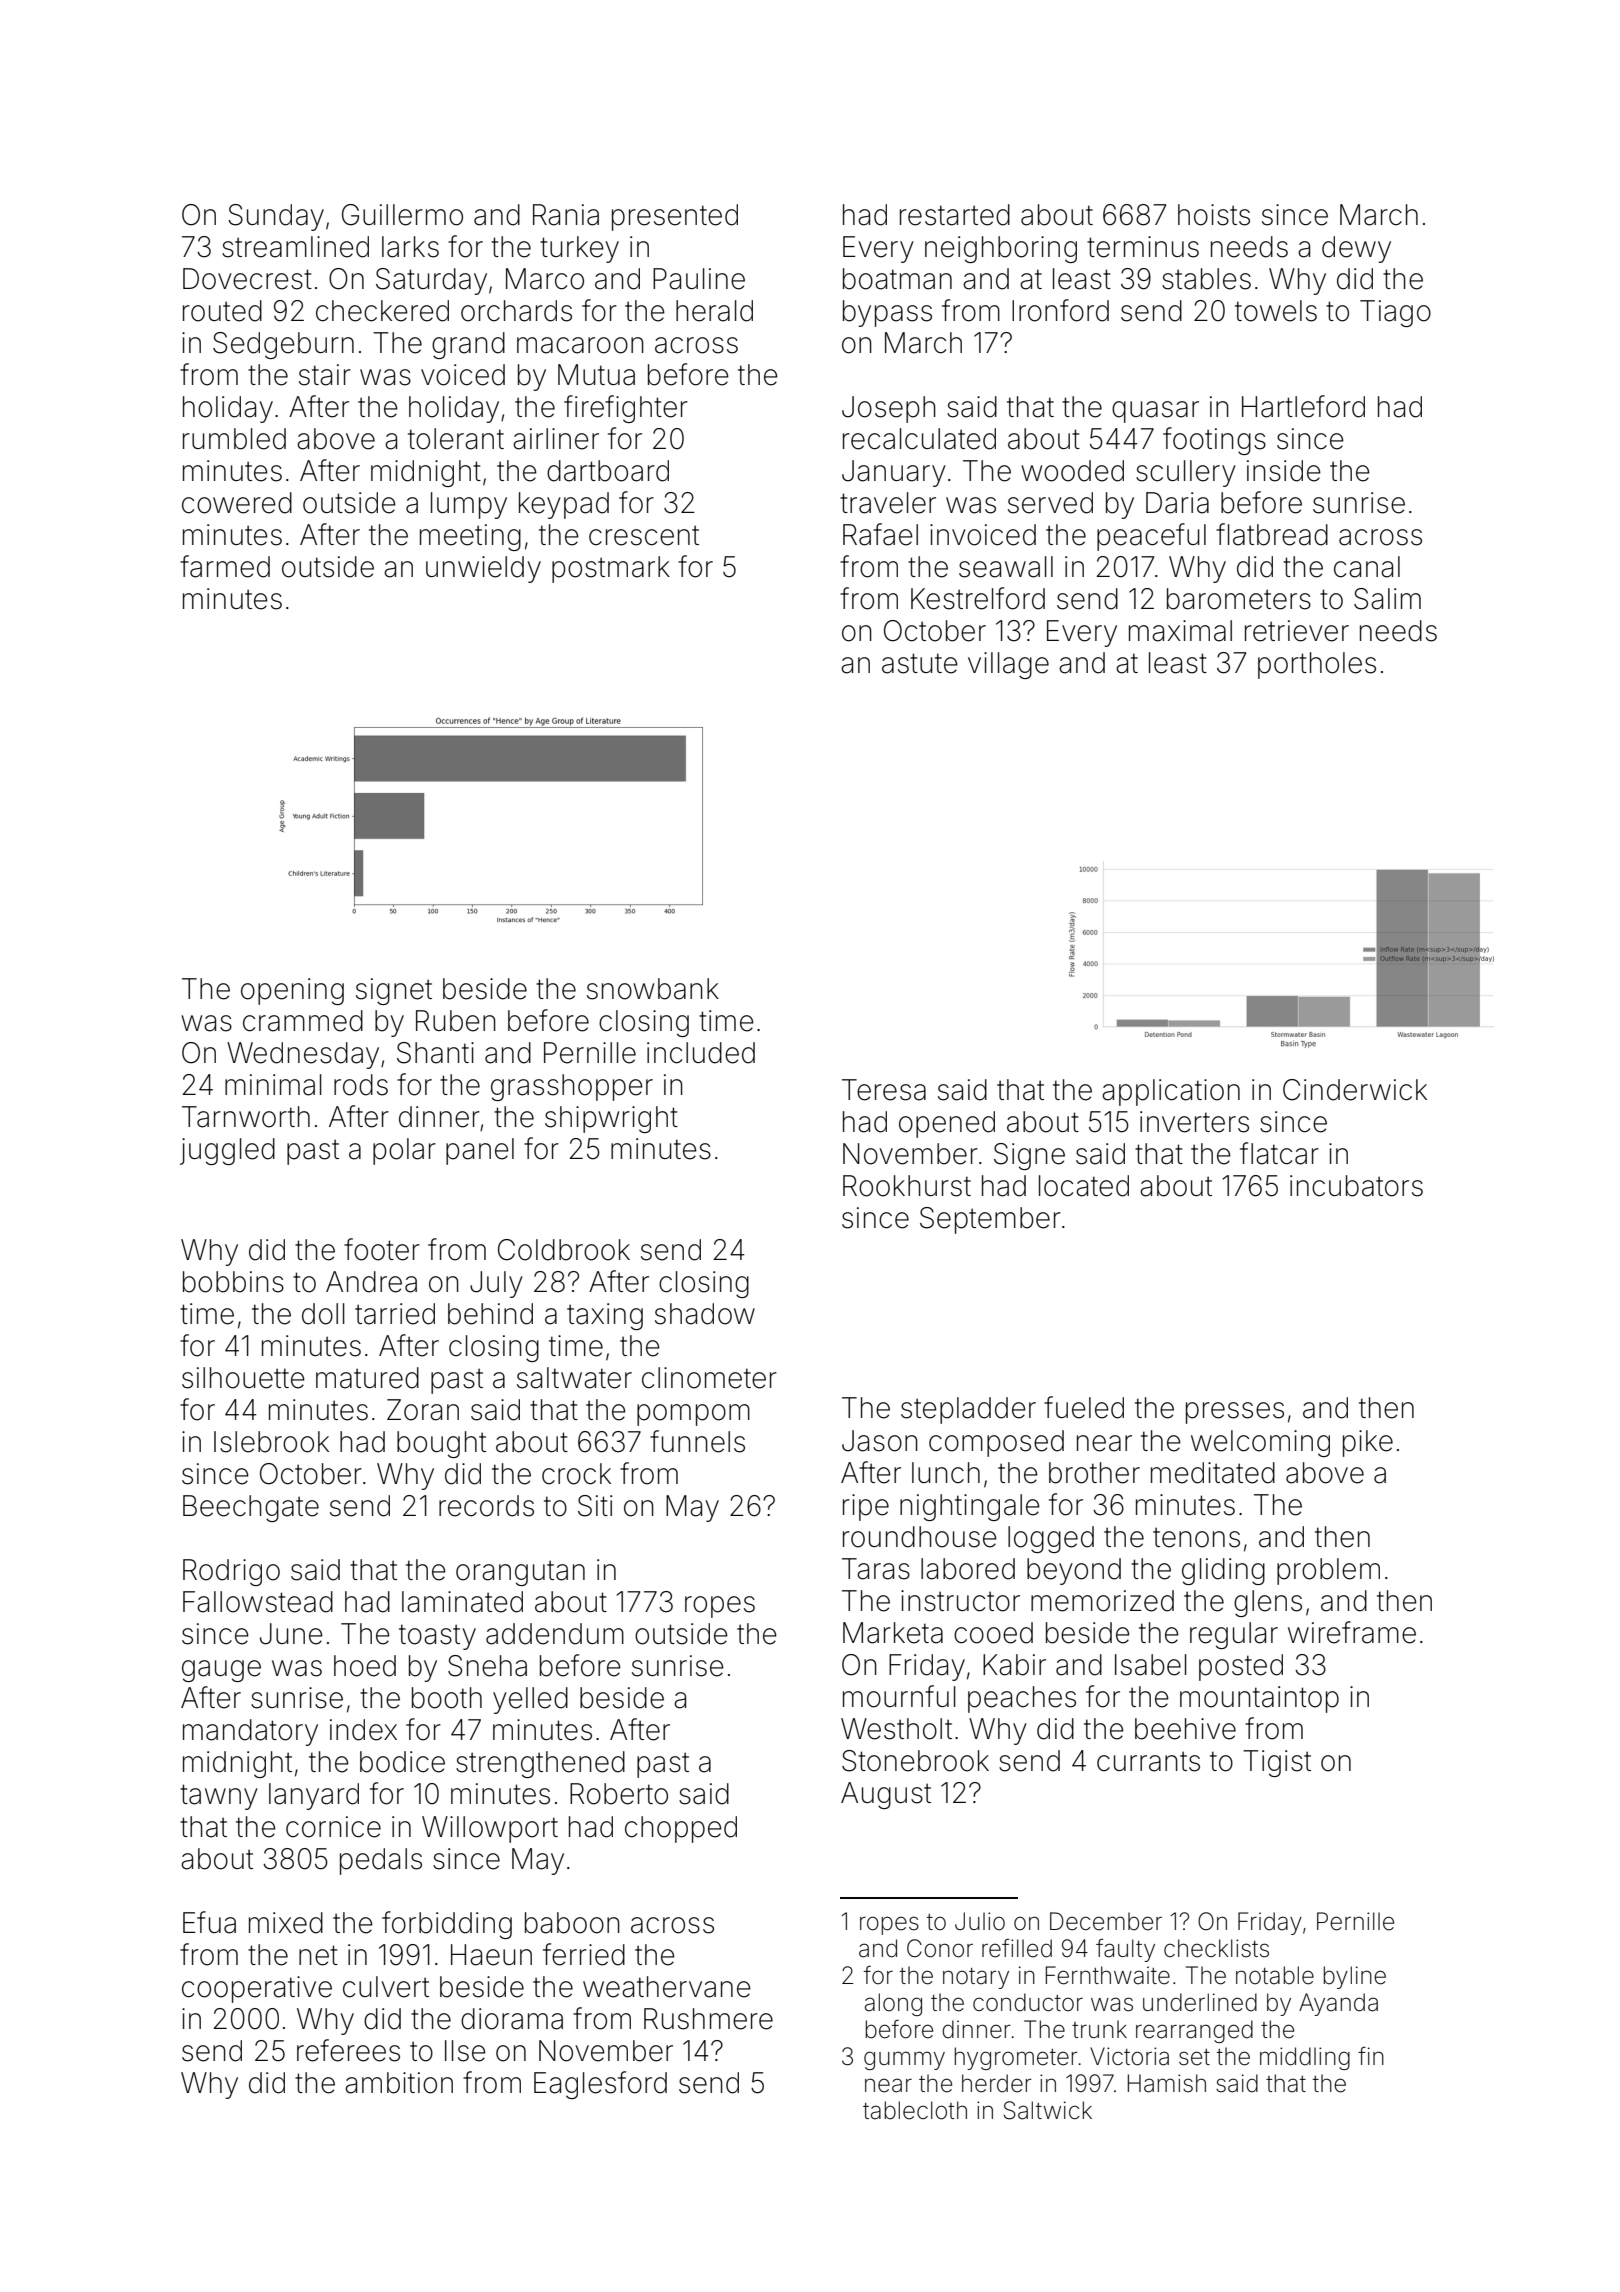  What do you see at coordinates (611, 1119) in the screenshot?
I see `shipwright` at bounding box center [611, 1119].
